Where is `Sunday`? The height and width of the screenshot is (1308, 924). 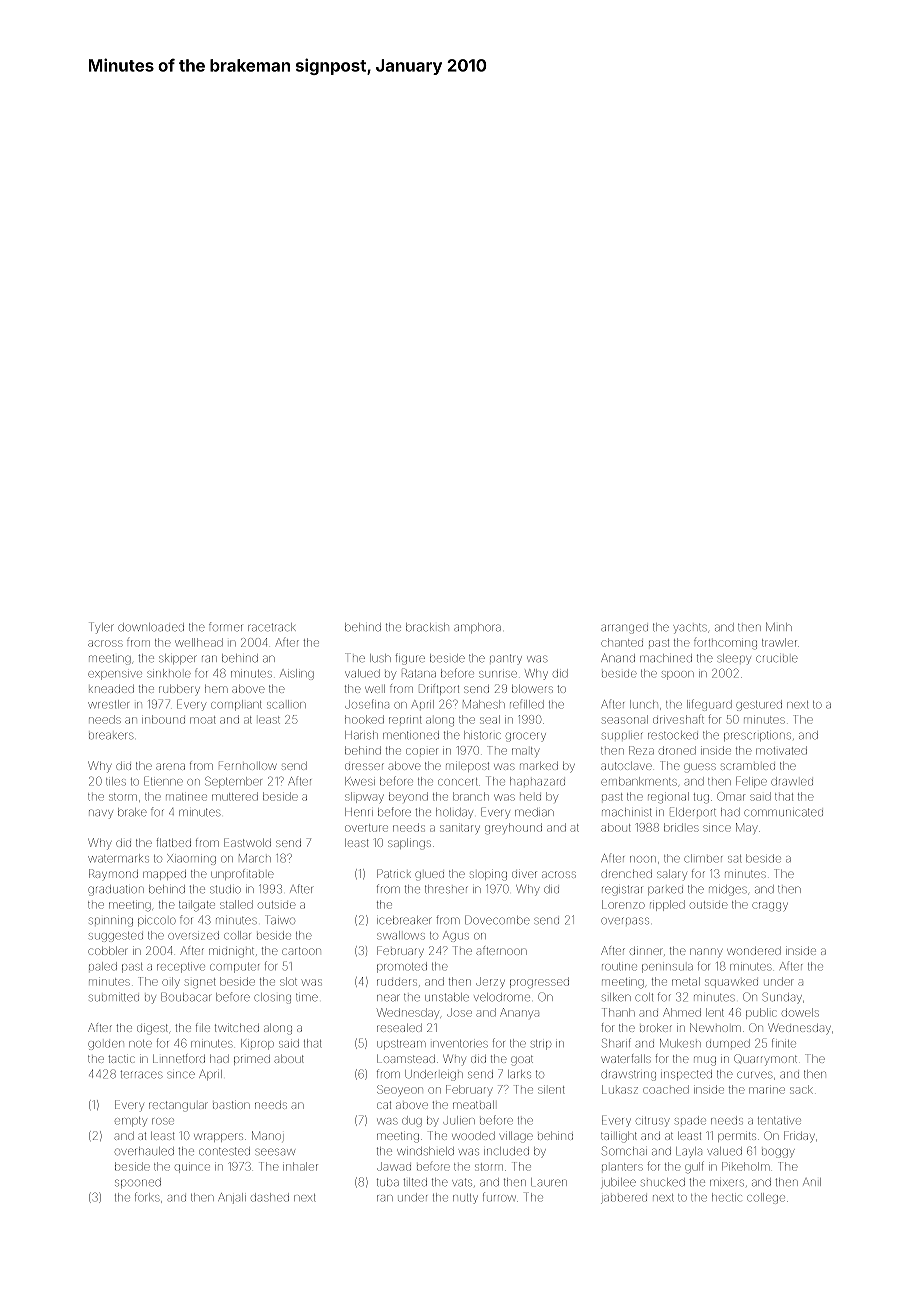
Sunday is located at coordinates (782, 998).
